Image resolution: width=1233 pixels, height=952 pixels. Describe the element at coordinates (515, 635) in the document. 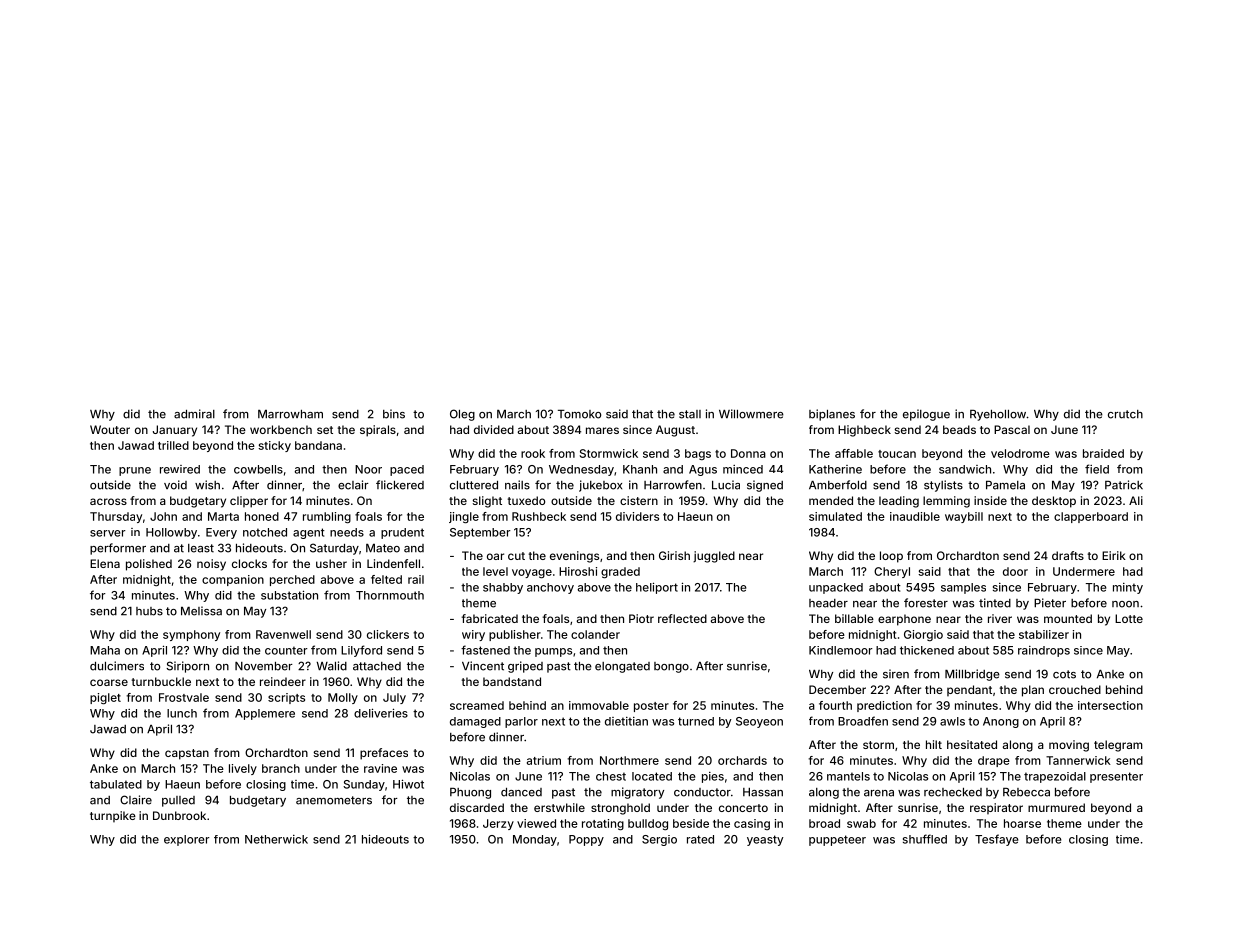

I see `publisher` at that location.
